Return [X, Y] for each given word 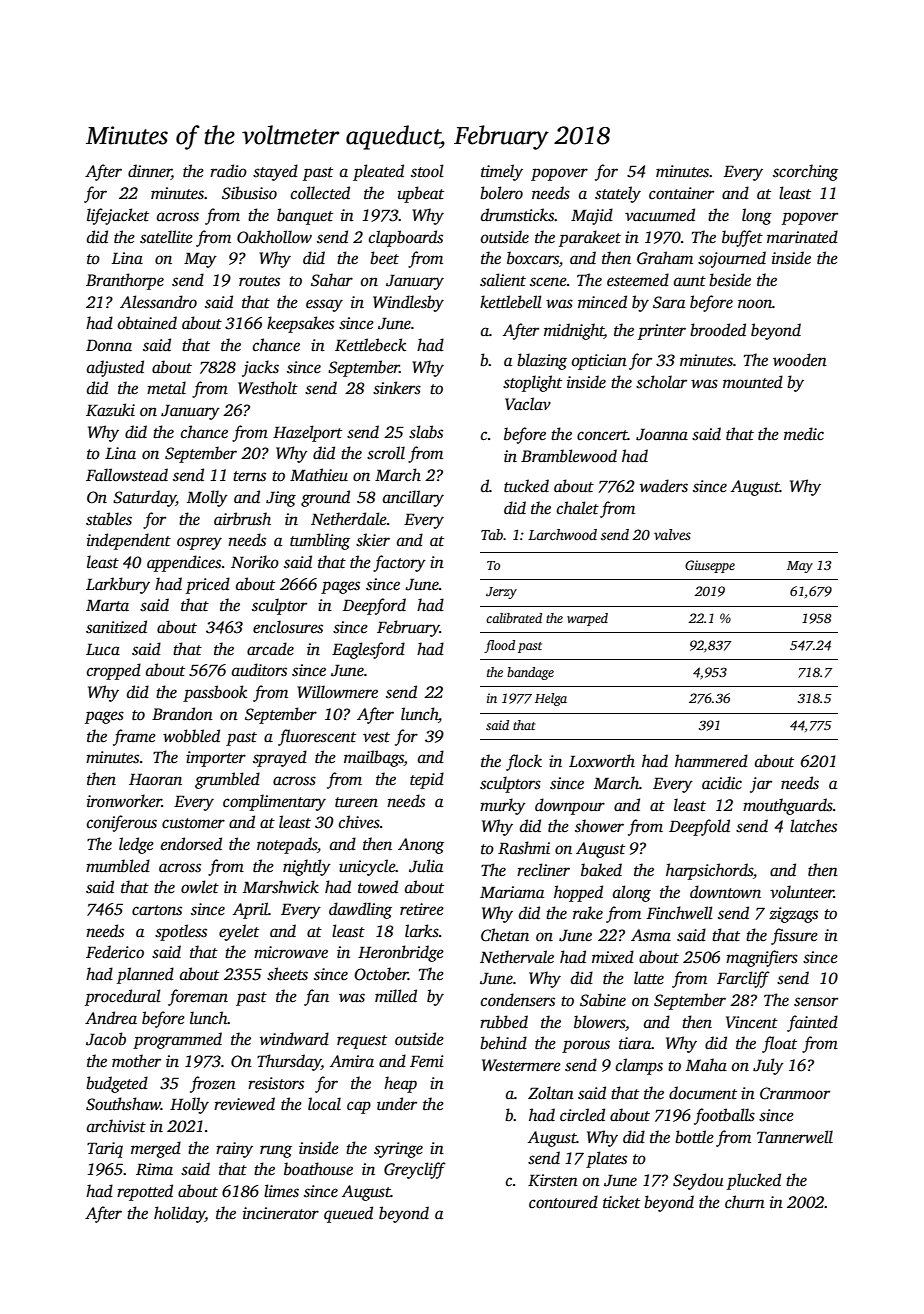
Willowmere [337, 692]
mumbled [118, 866]
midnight [574, 331]
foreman [198, 997]
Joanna [662, 434]
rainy [234, 1150]
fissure [794, 936]
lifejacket [118, 216]
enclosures [288, 627]
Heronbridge [401, 953]
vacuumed [660, 215]
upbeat [421, 194]
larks [422, 931]
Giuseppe [710, 566]
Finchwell [680, 913]
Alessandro [158, 302]
